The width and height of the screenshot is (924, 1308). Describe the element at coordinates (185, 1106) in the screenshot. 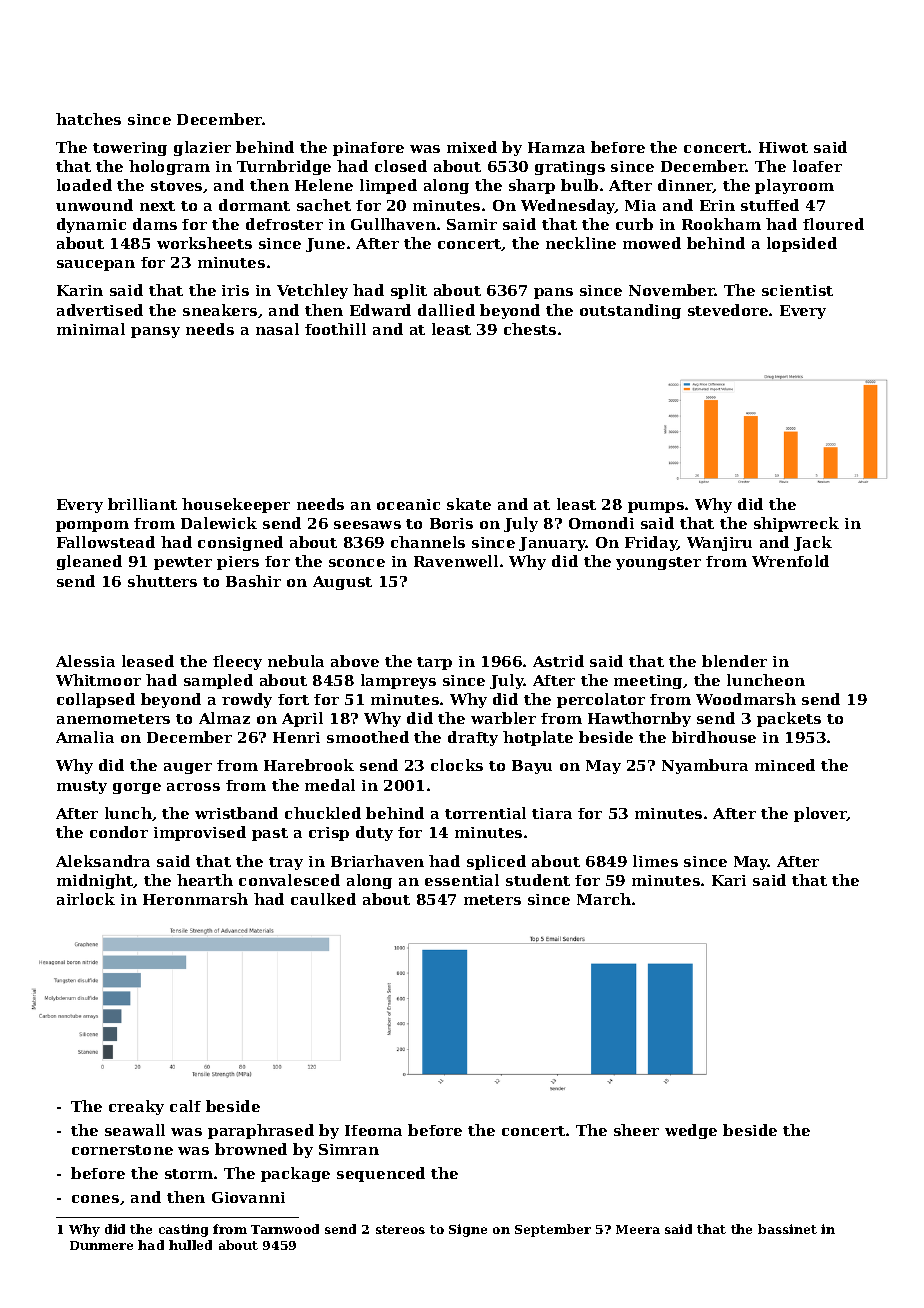

I see `calf` at that location.
